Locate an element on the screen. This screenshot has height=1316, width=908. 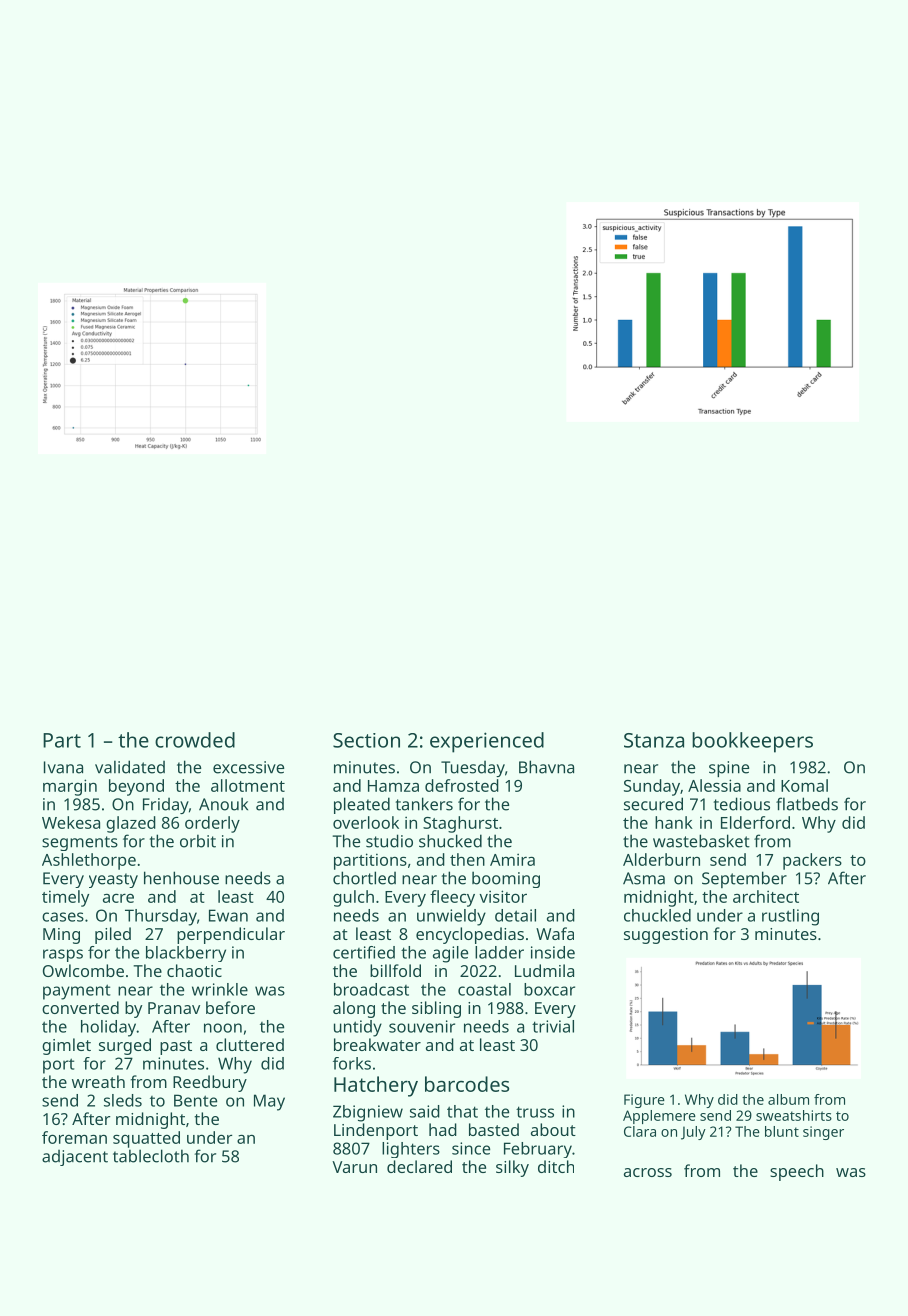
Elderford is located at coordinates (755, 822).
